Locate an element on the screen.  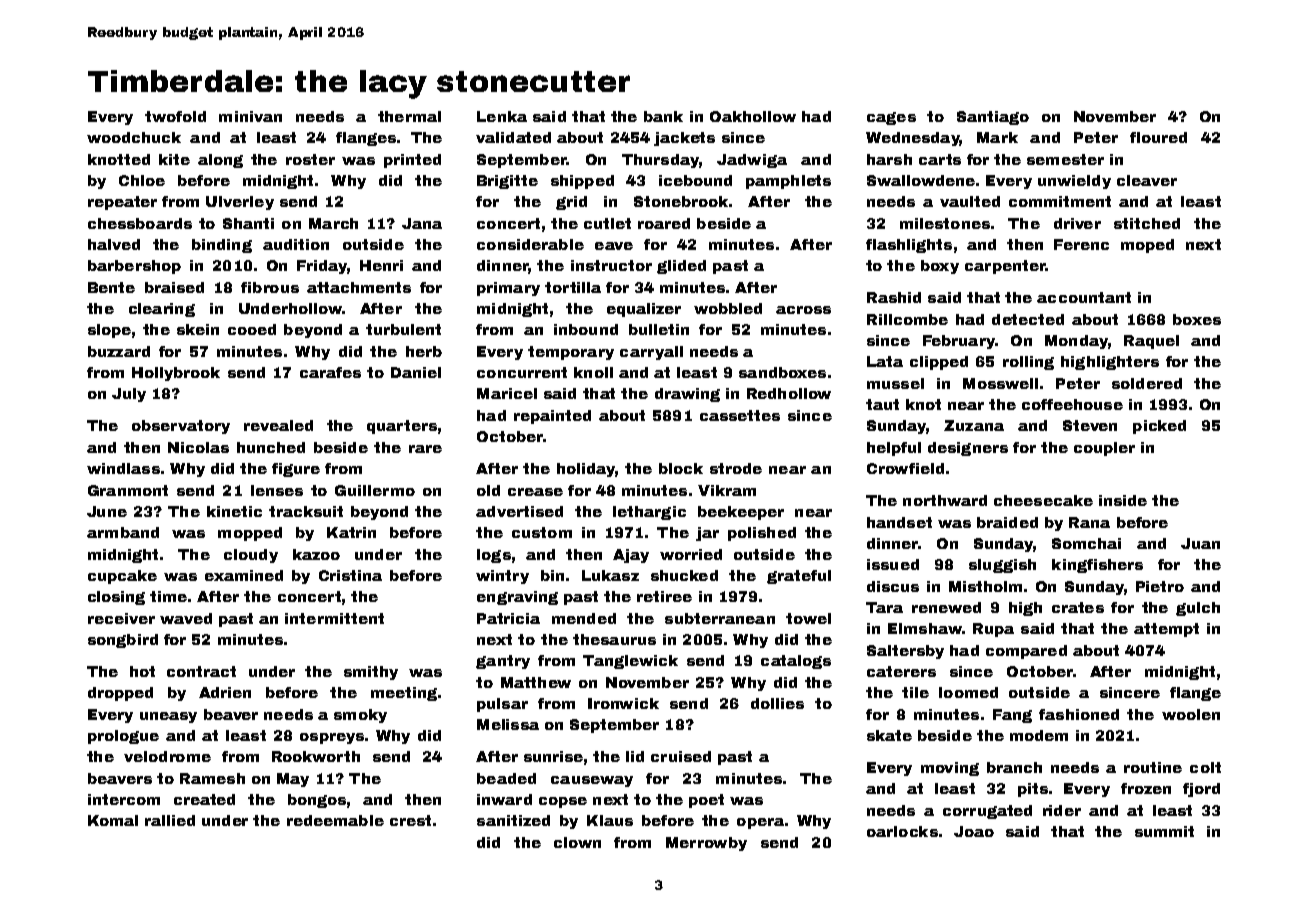
velodrome is located at coordinates (167, 756).
